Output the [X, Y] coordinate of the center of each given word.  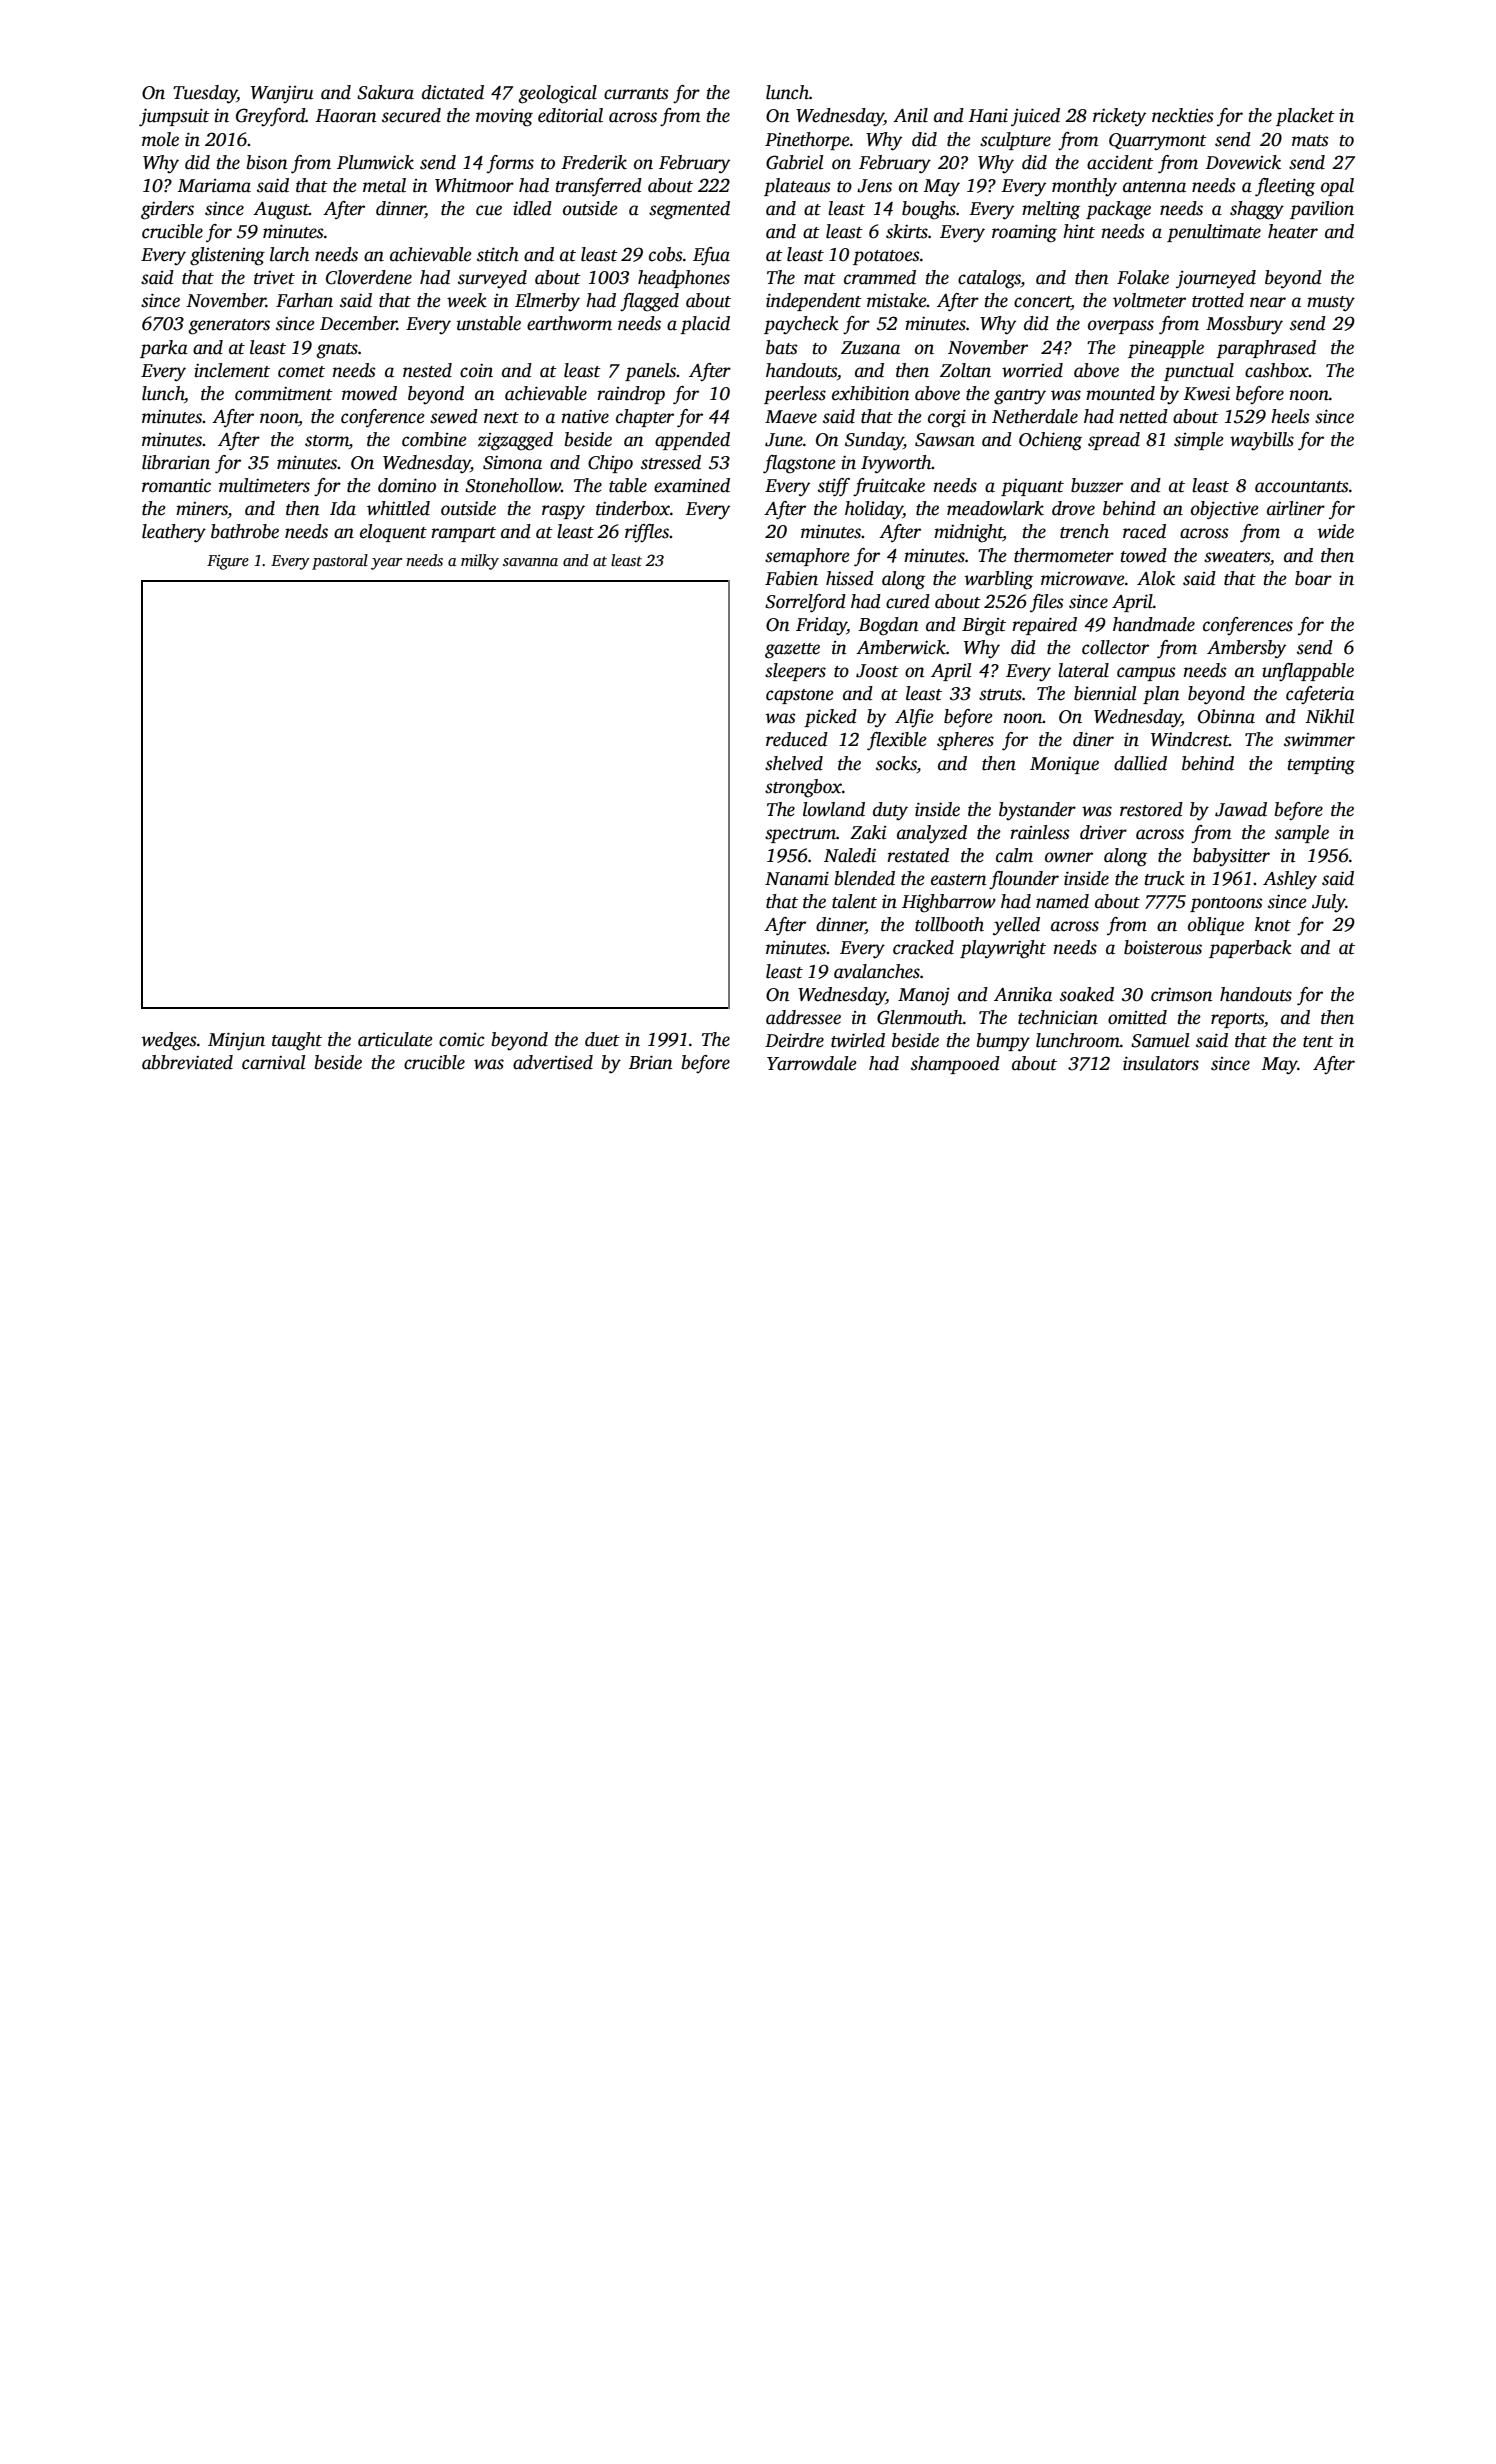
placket [1305, 117]
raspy [563, 512]
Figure [228, 562]
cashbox [1277, 370]
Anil [910, 115]
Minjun [236, 1041]
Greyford [271, 117]
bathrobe [245, 531]
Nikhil [1329, 716]
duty [890, 811]
